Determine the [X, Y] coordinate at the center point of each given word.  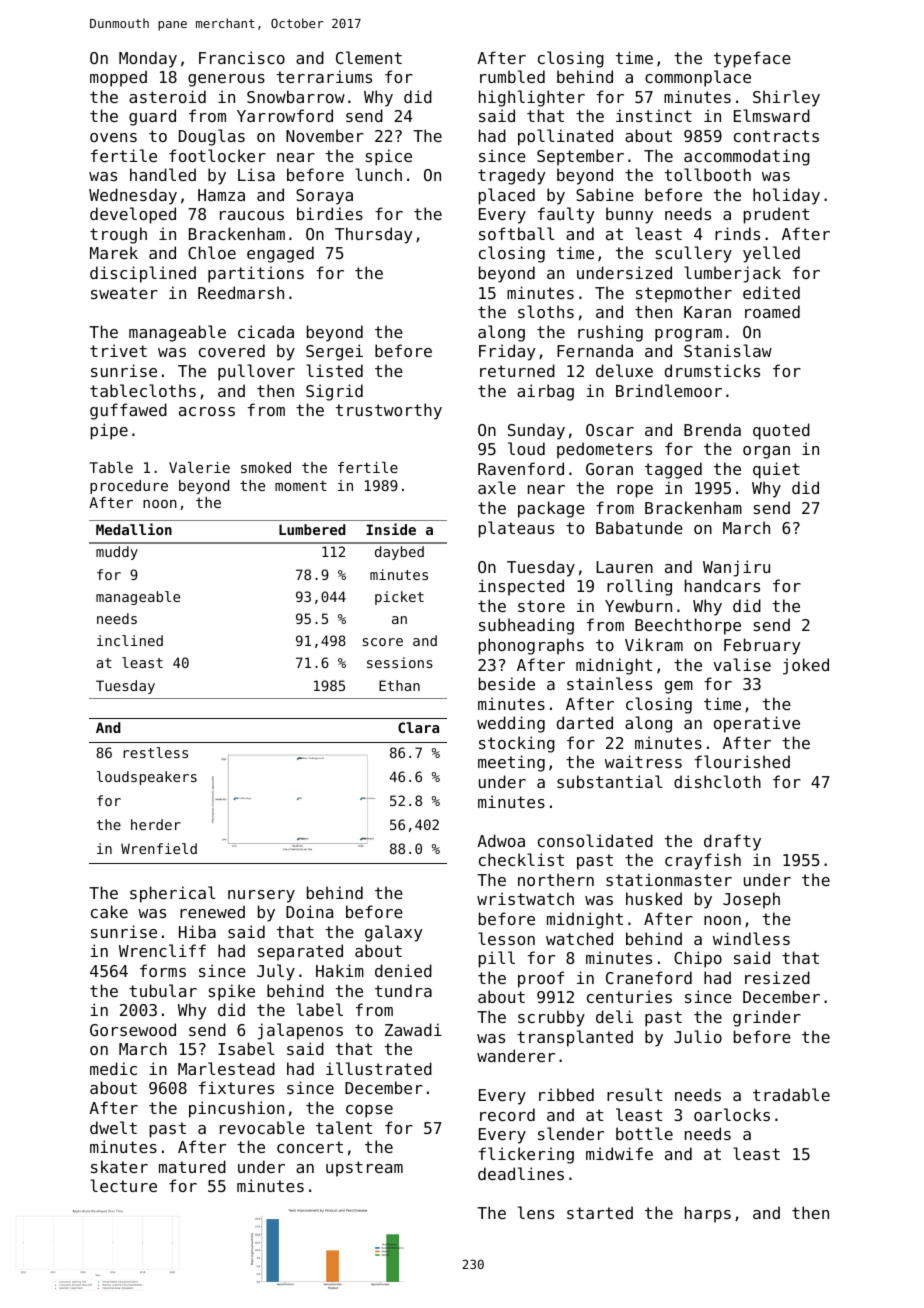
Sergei [334, 352]
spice [389, 157]
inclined [130, 640]
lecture [123, 1185]
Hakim [340, 970]
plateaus [516, 529]
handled [163, 174]
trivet [118, 350]
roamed [772, 311]
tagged [673, 470]
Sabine [605, 194]
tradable [791, 1094]
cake [109, 911]
